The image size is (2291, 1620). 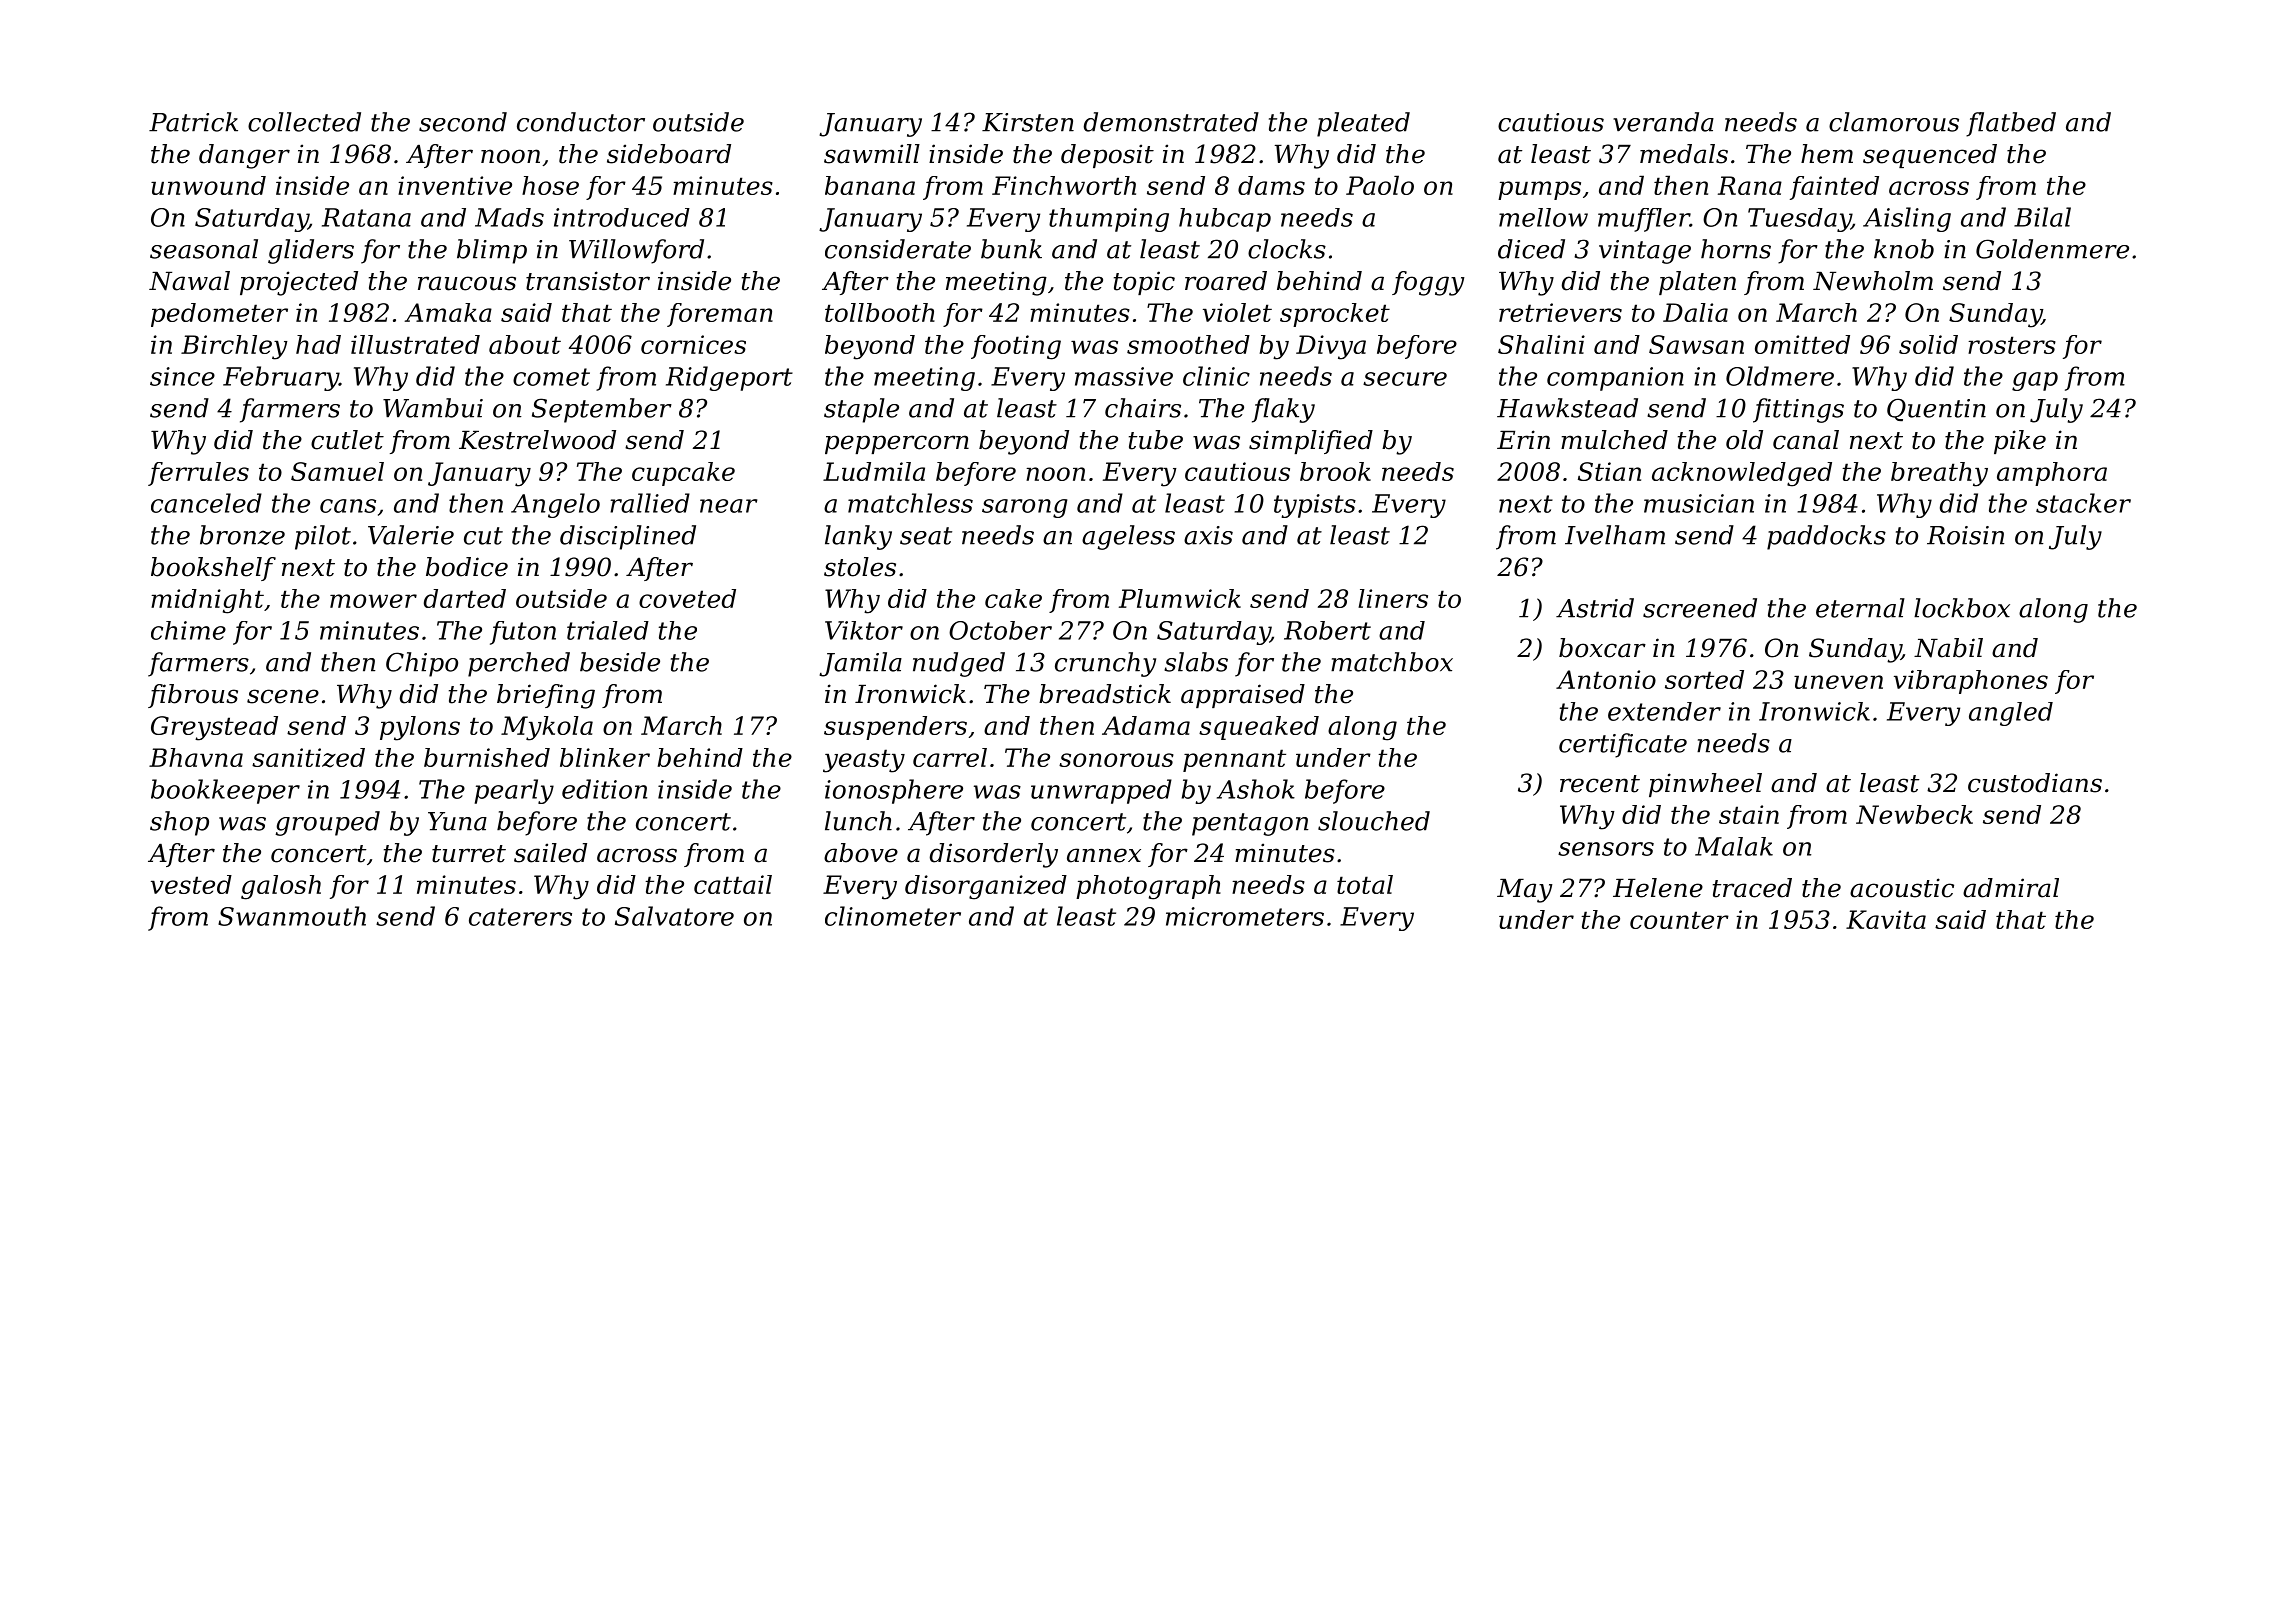 I want to click on Bilal, so click(x=2042, y=217).
